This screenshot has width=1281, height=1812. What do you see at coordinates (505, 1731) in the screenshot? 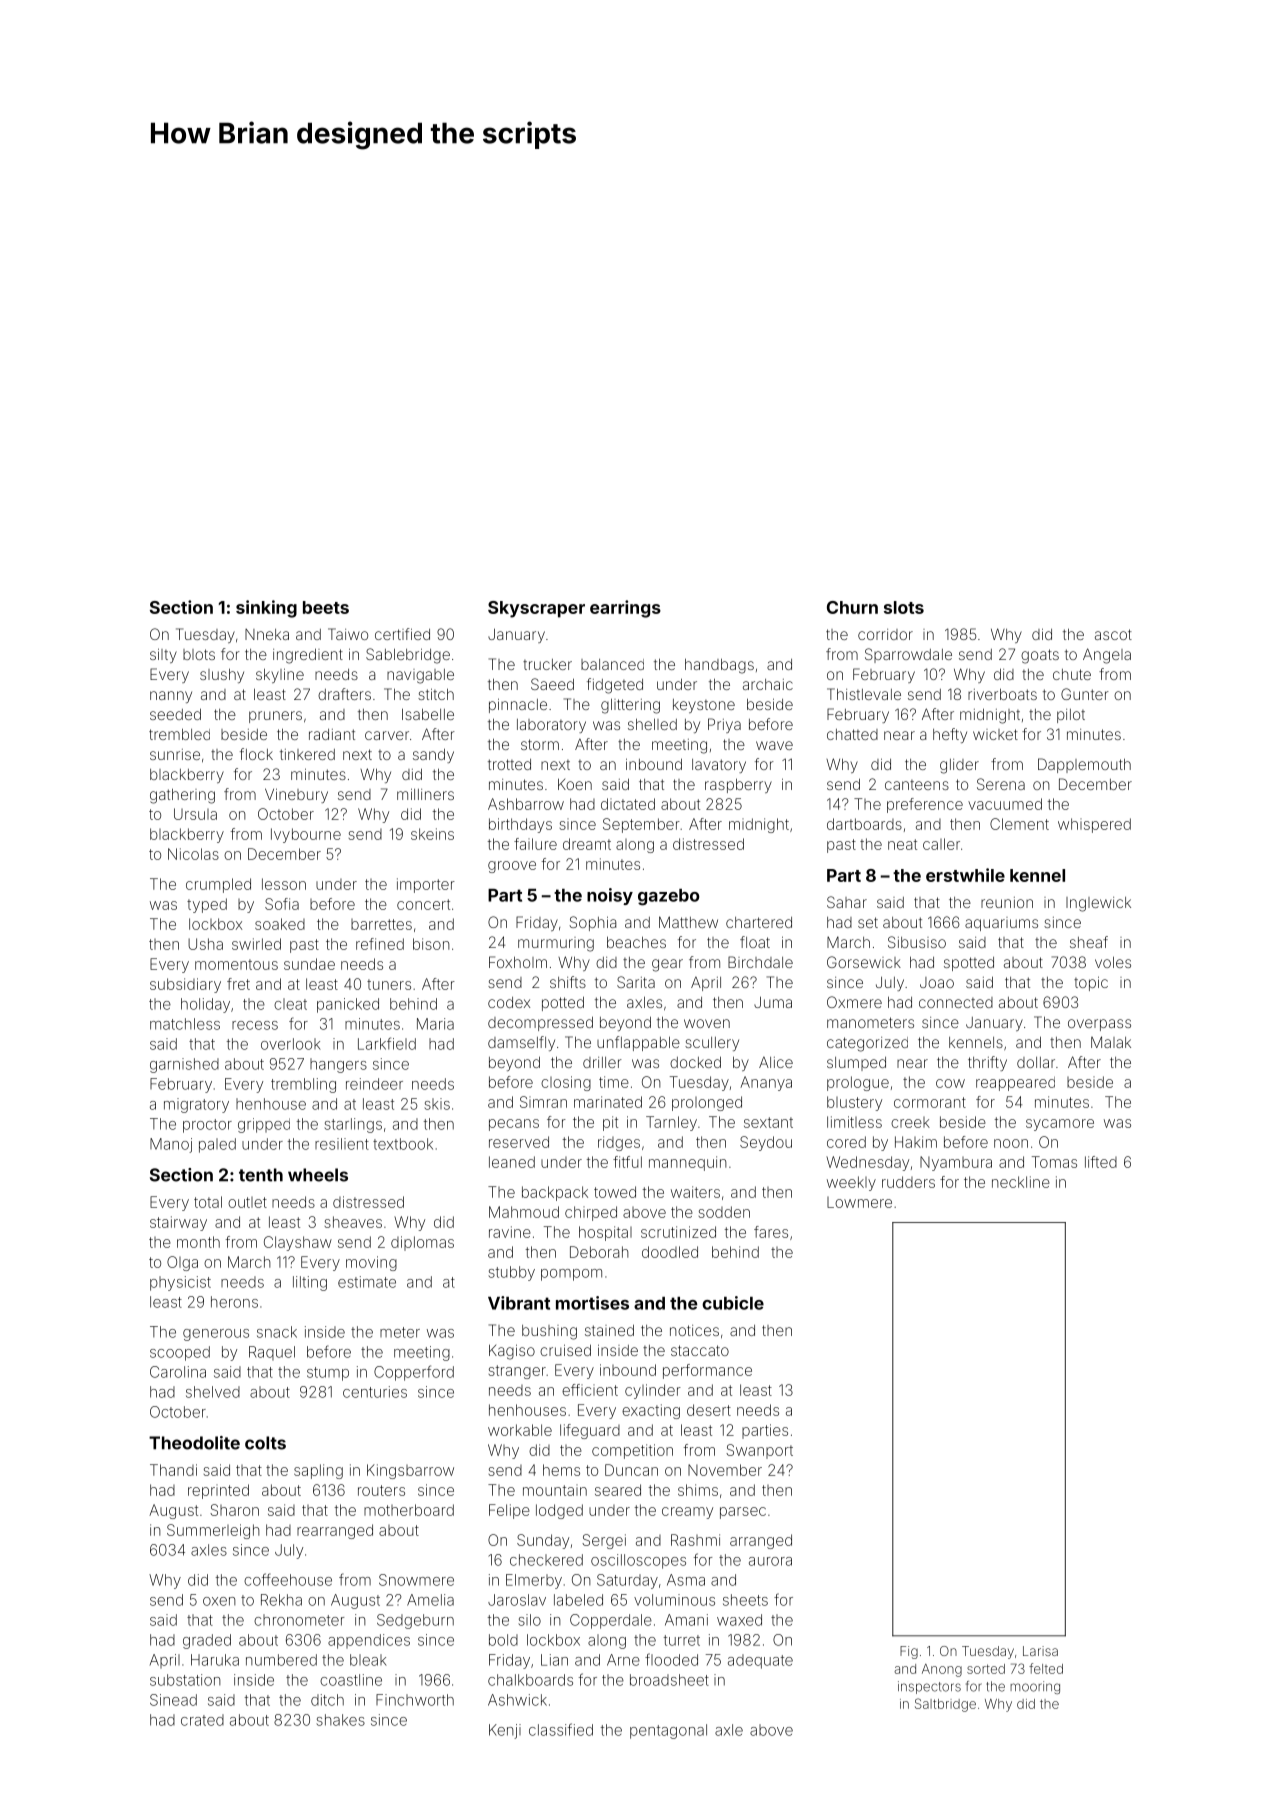
I see `Kenji` at bounding box center [505, 1731].
